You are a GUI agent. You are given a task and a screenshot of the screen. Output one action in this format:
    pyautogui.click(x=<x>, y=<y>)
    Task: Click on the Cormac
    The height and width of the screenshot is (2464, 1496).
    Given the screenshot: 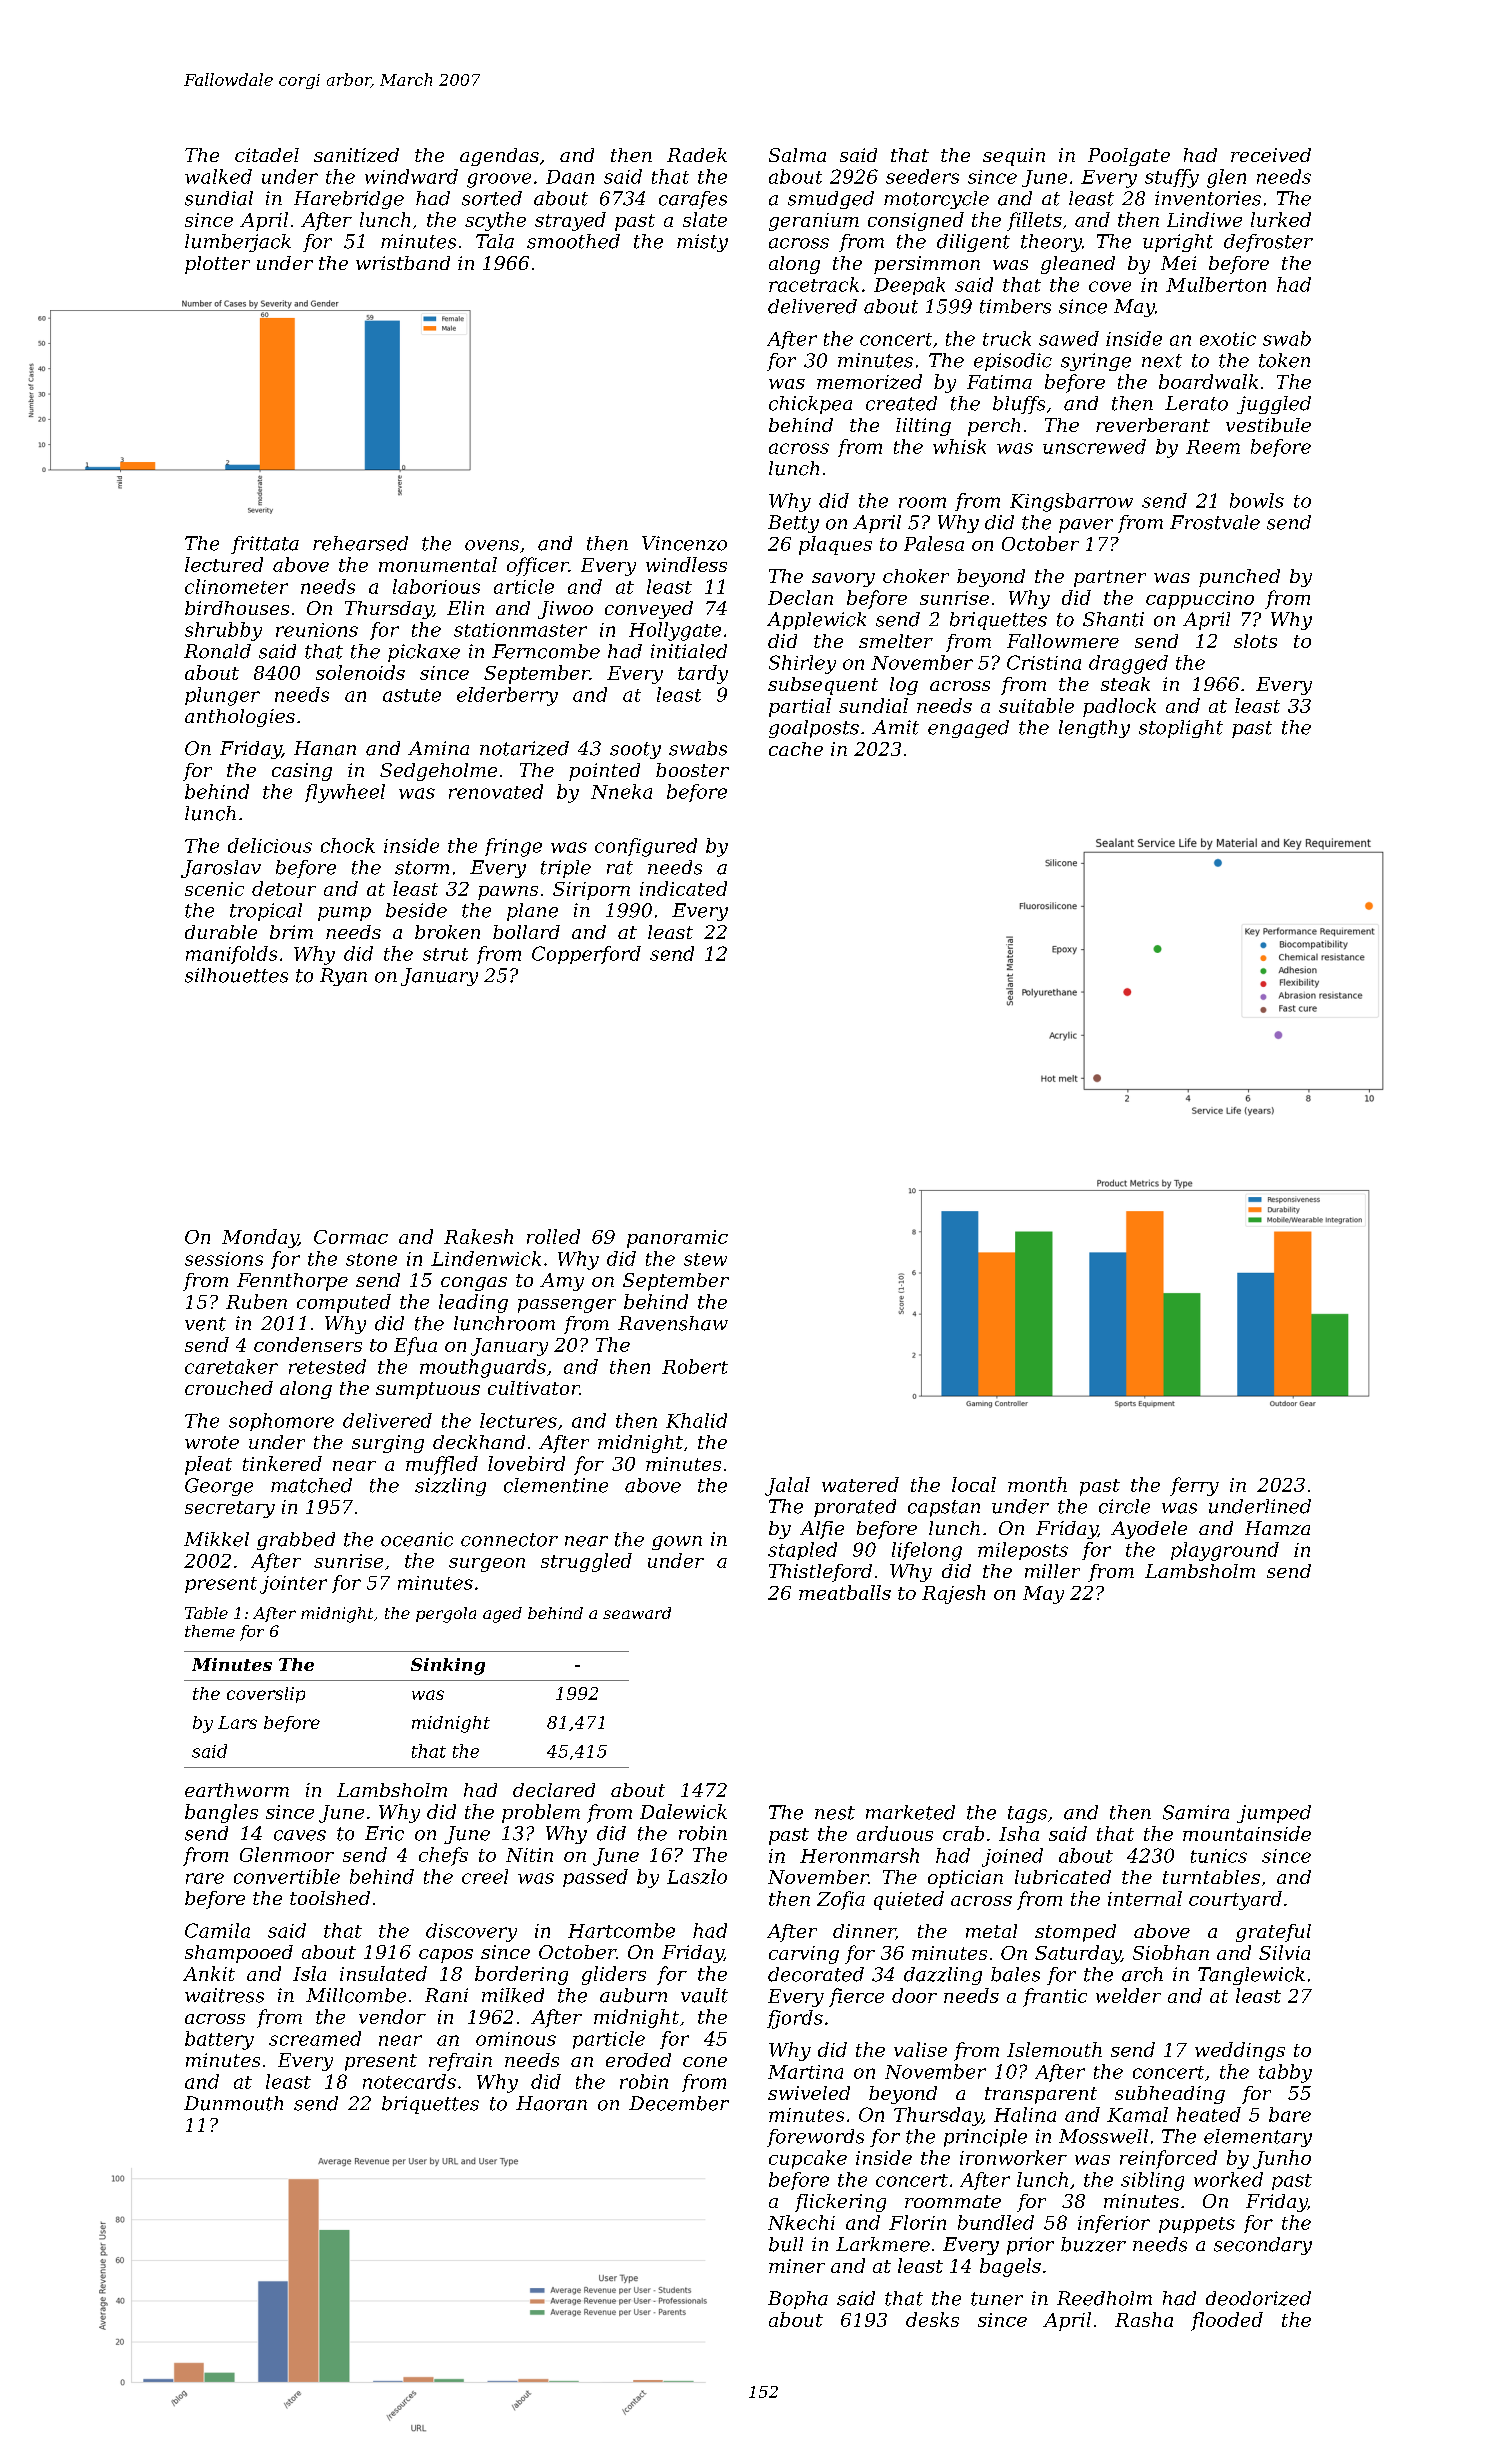 What is the action you would take?
    pyautogui.click(x=351, y=1237)
